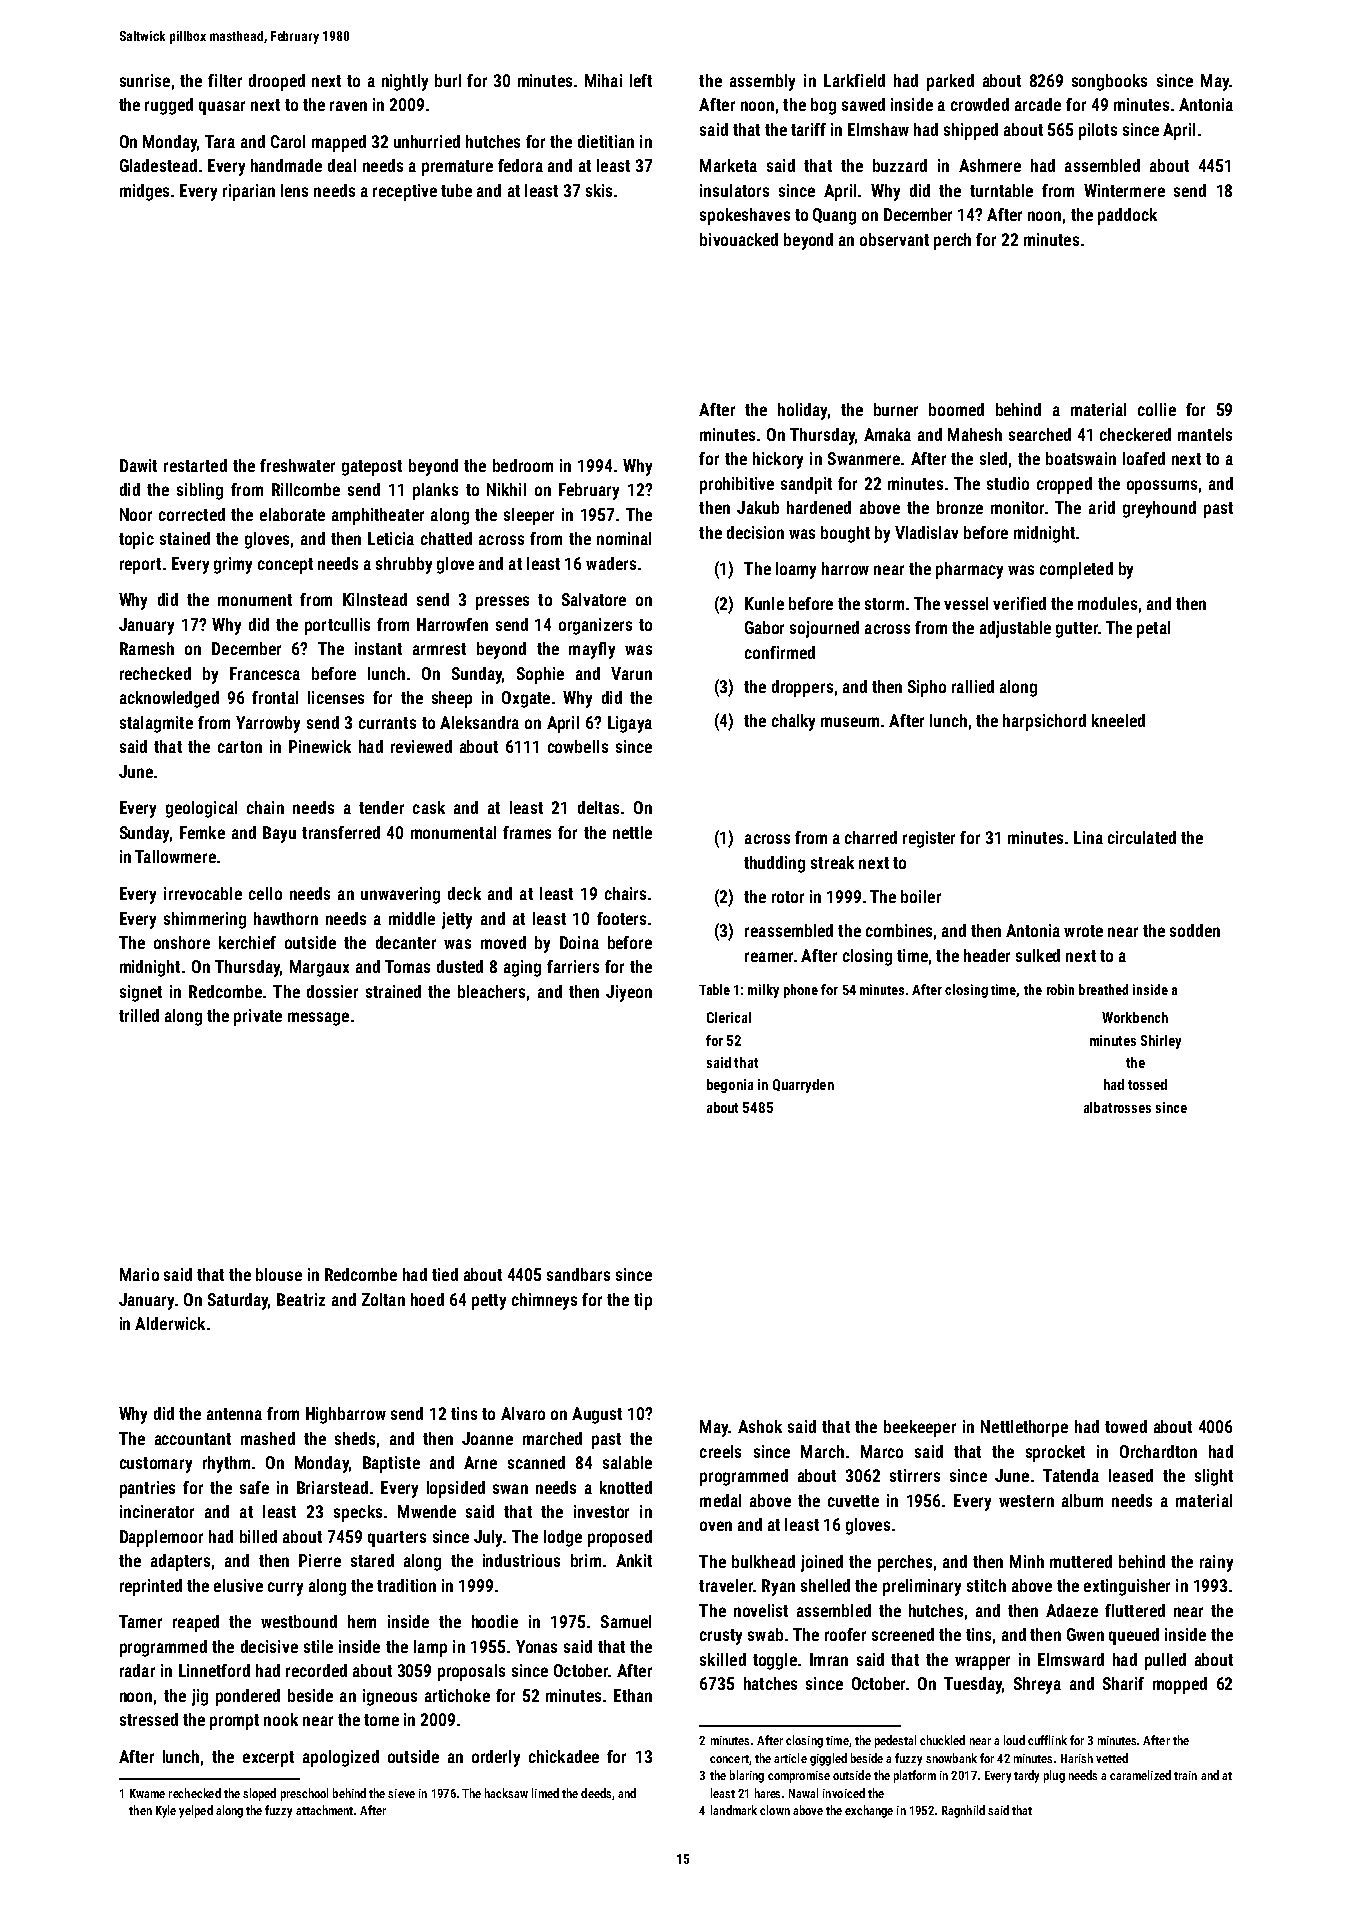  Describe the element at coordinates (1109, 82) in the document. I see `songbooks` at that location.
